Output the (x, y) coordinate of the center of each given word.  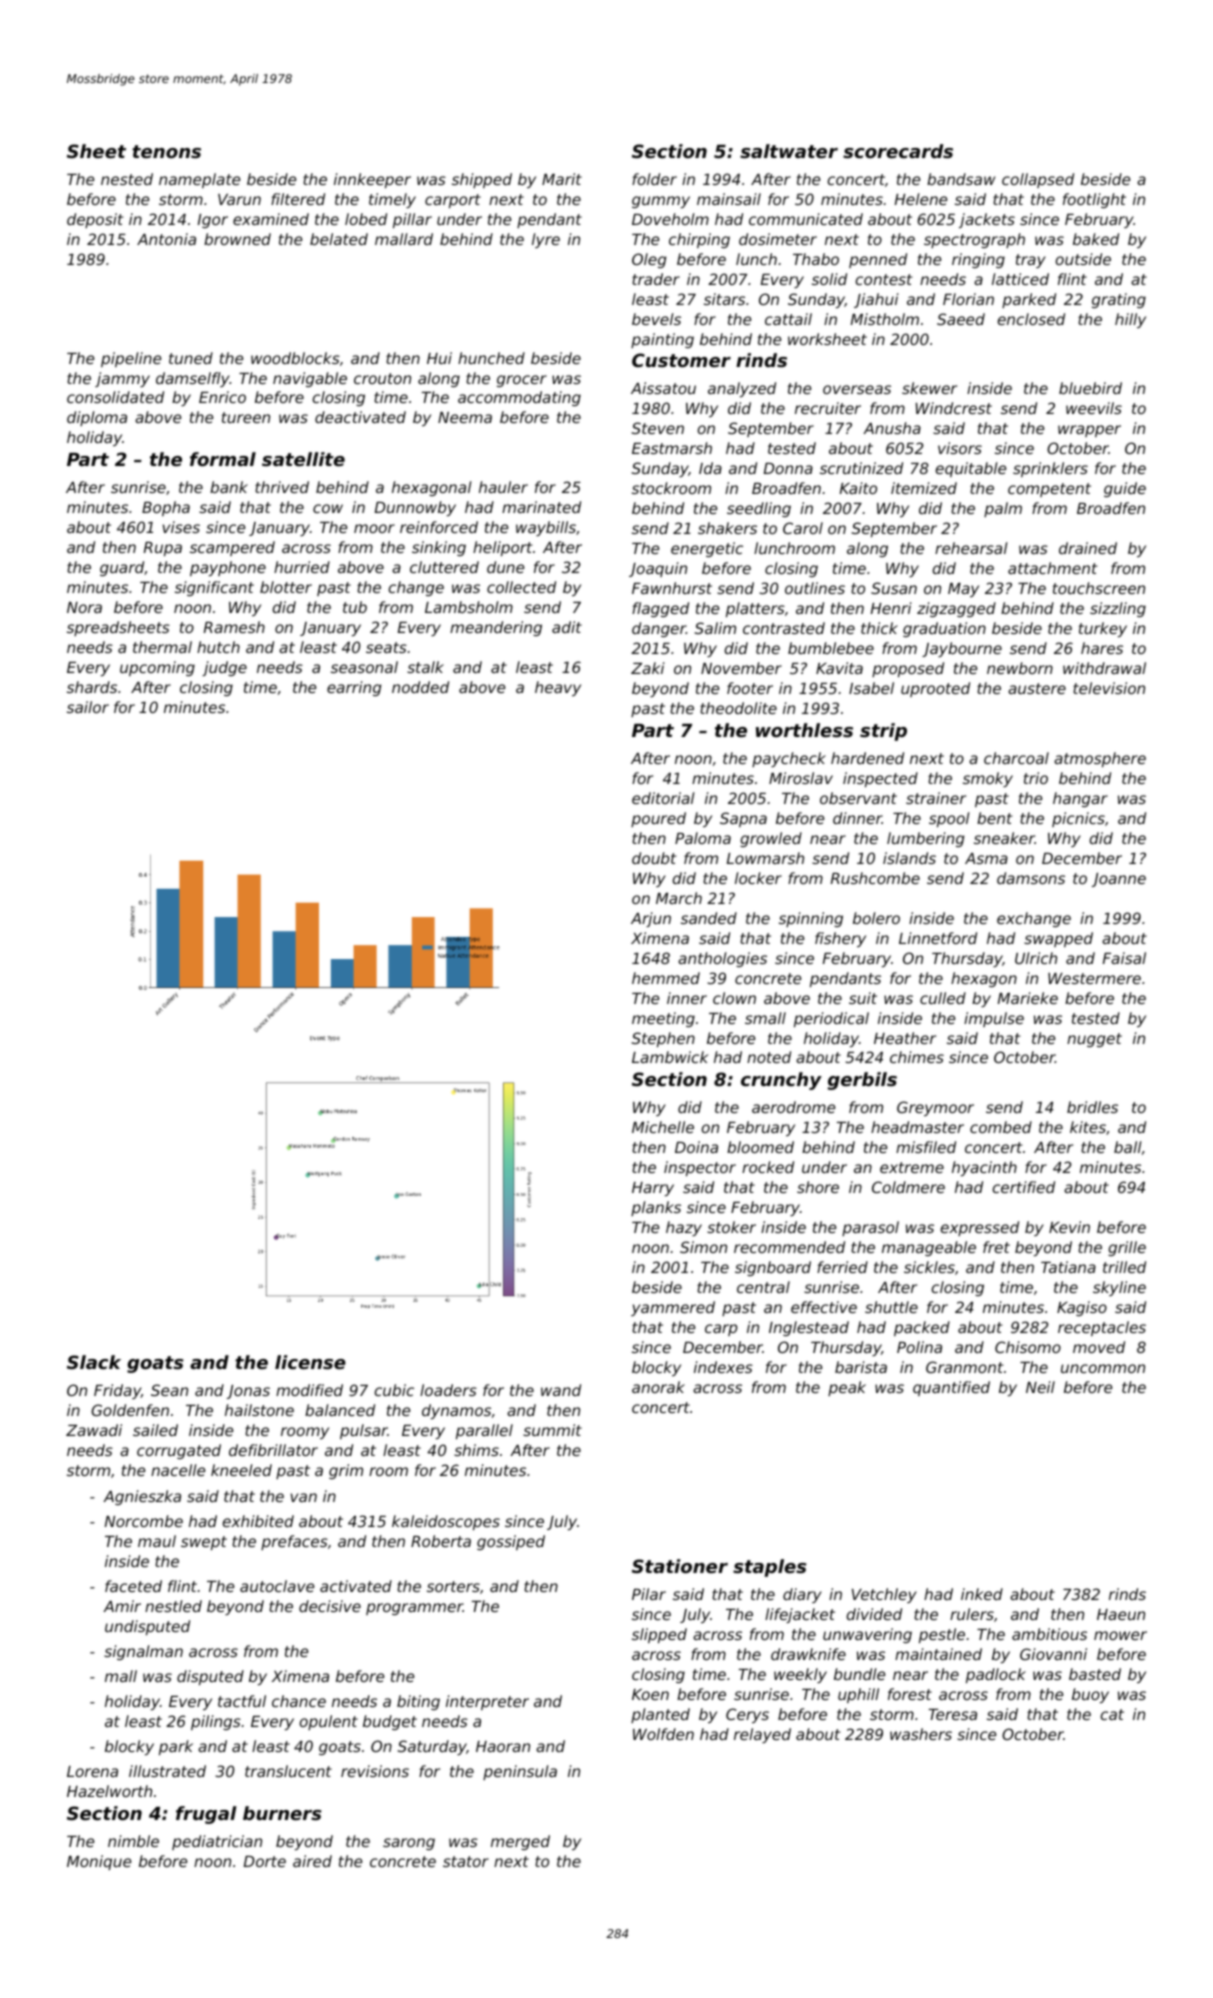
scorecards (898, 151)
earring (354, 688)
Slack (94, 1362)
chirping (699, 240)
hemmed (666, 978)
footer (750, 688)
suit (863, 998)
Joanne (1119, 880)
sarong (409, 1844)
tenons (166, 151)
